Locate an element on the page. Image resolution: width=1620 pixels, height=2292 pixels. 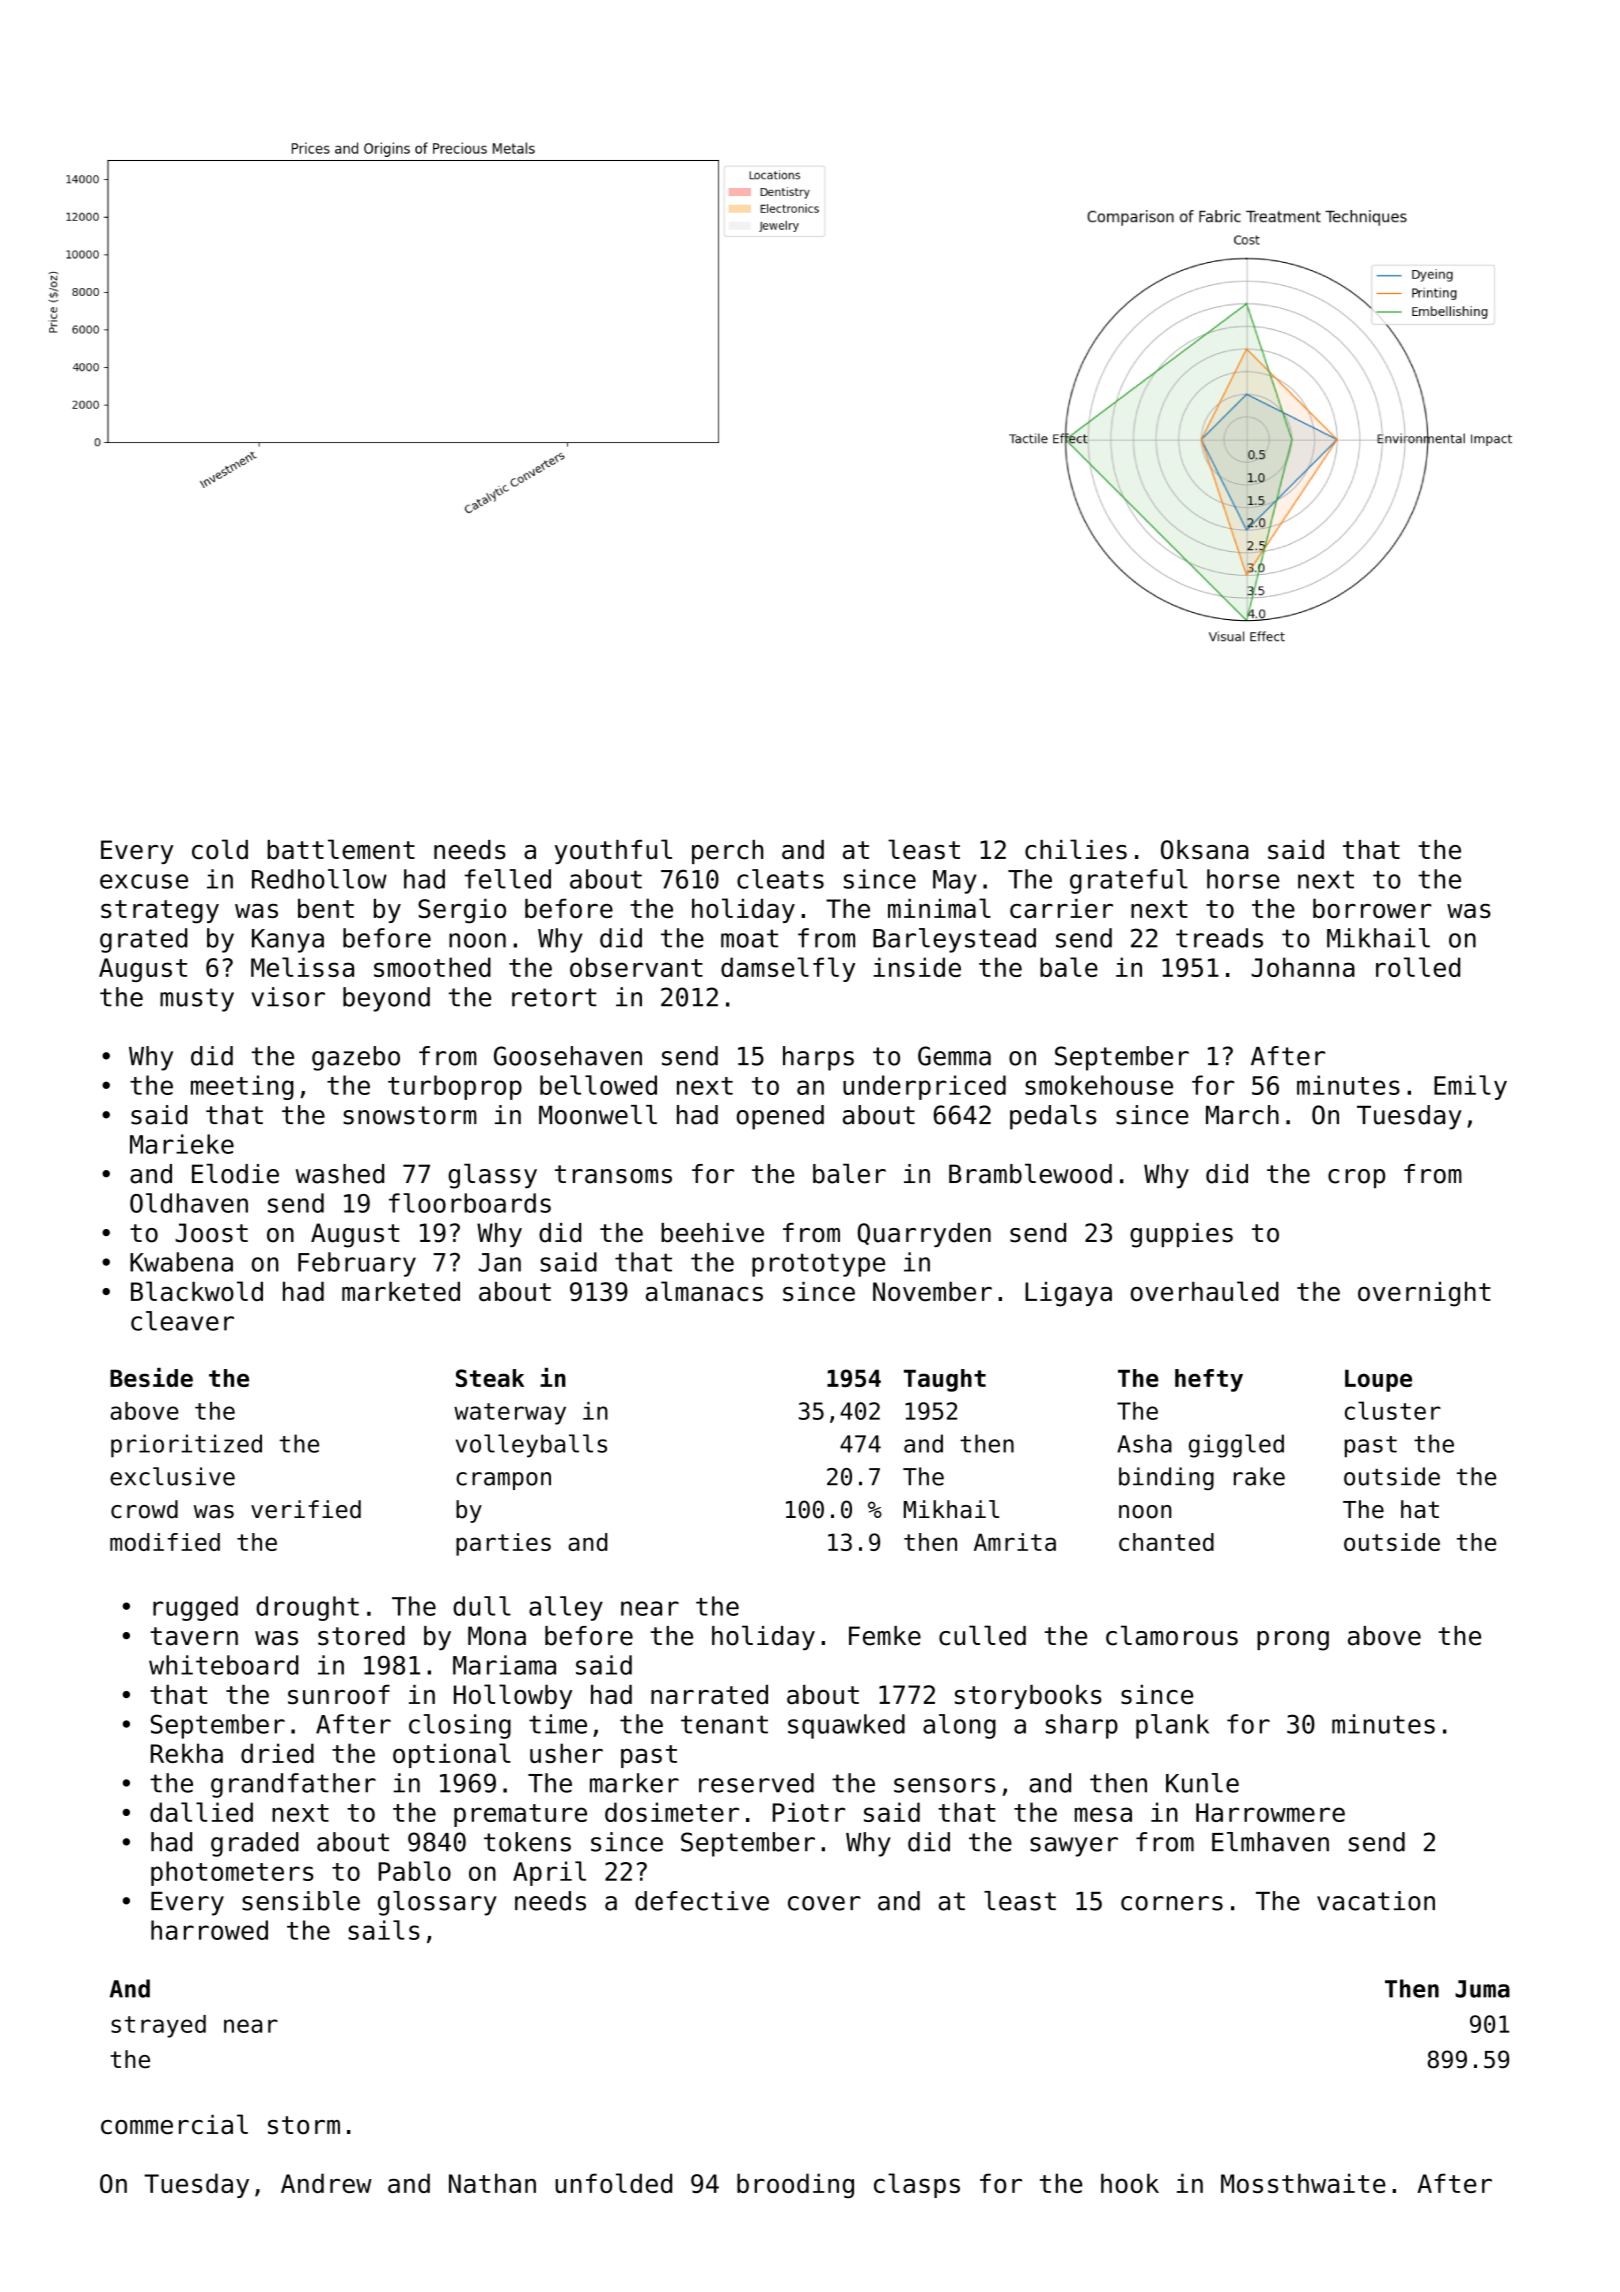
verified is located at coordinates (306, 1509).
